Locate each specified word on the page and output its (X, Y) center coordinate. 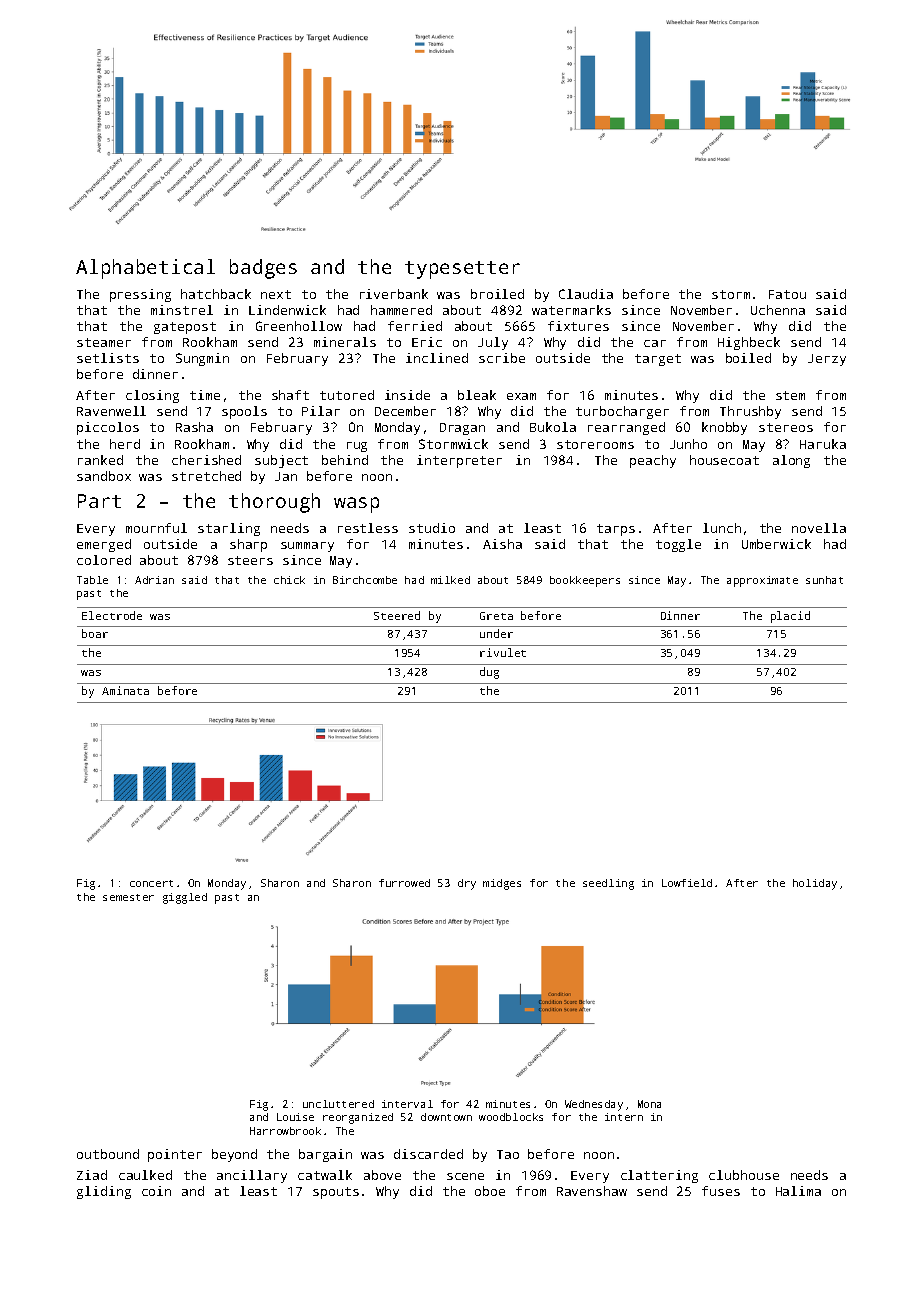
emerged (104, 545)
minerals (345, 342)
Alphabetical (145, 269)
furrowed (404, 883)
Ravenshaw (592, 1191)
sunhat (824, 580)
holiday (815, 884)
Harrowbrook (285, 1131)
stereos (786, 427)
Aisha (502, 544)
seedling (608, 884)
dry (467, 884)
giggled (185, 898)
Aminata (125, 690)
